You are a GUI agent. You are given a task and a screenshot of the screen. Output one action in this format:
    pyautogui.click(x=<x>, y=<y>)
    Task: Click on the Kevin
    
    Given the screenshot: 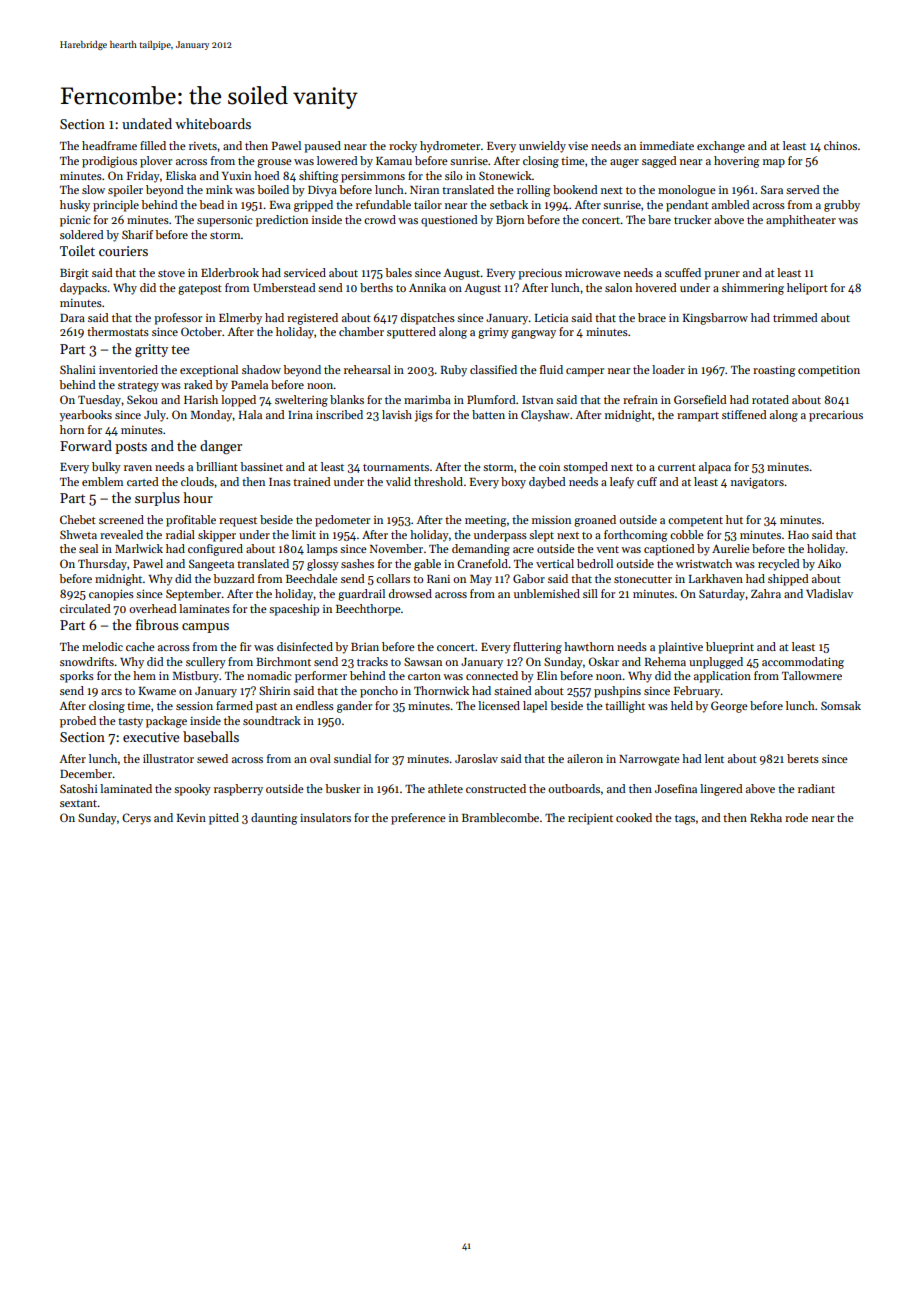 What is the action you would take?
    pyautogui.click(x=191, y=818)
